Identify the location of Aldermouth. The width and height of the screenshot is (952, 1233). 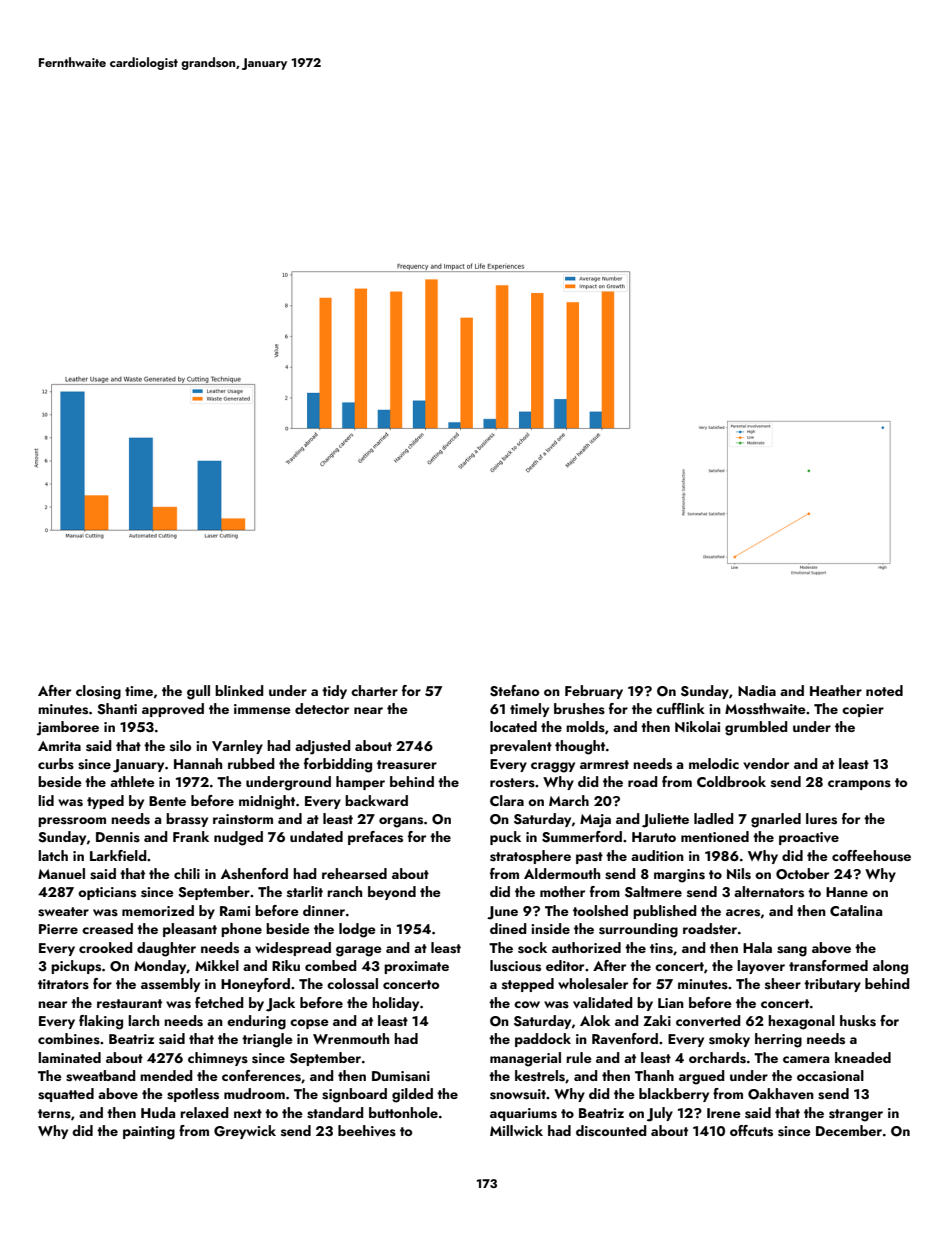
(562, 873).
